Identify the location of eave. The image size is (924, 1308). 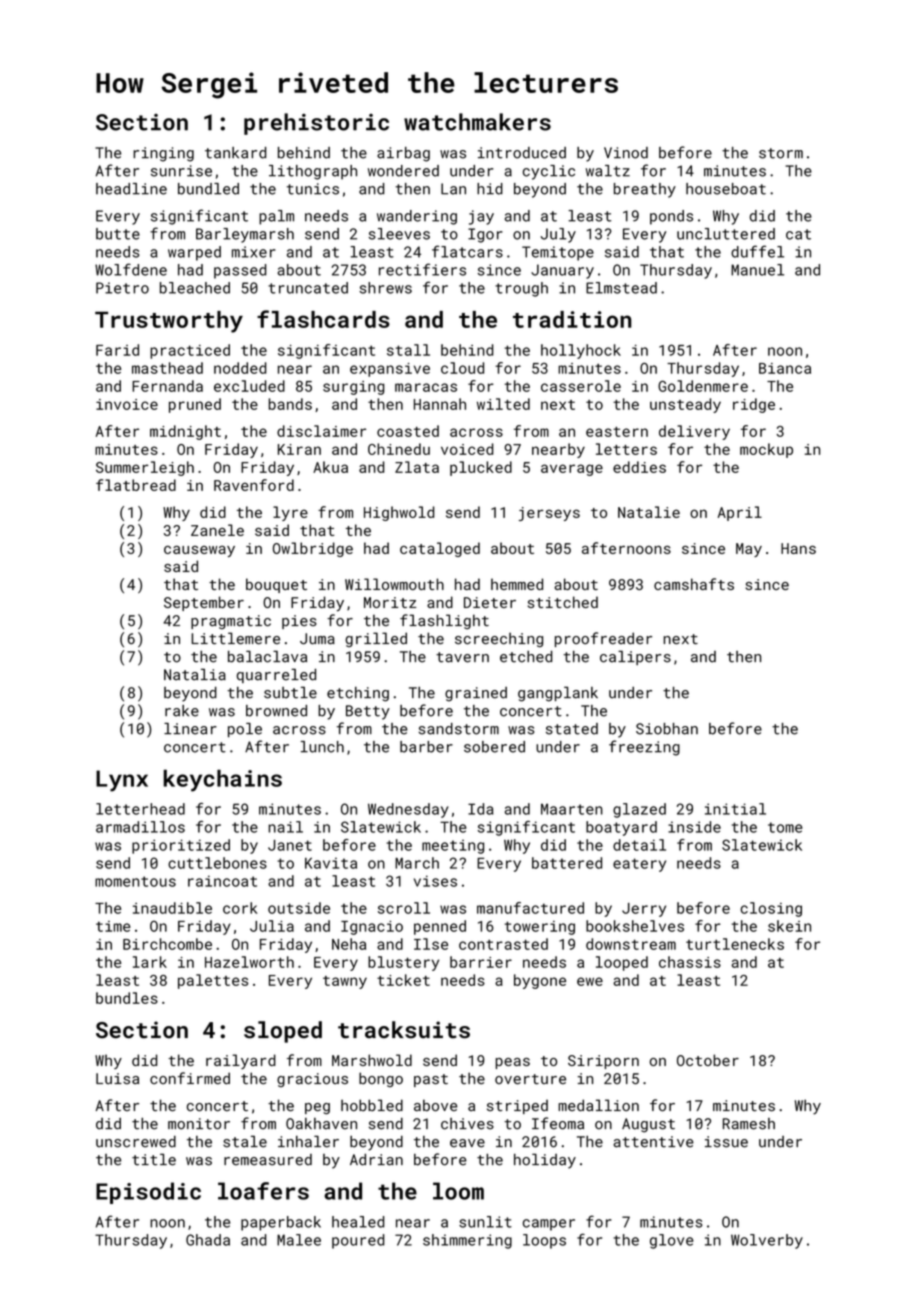
(467, 1143).
